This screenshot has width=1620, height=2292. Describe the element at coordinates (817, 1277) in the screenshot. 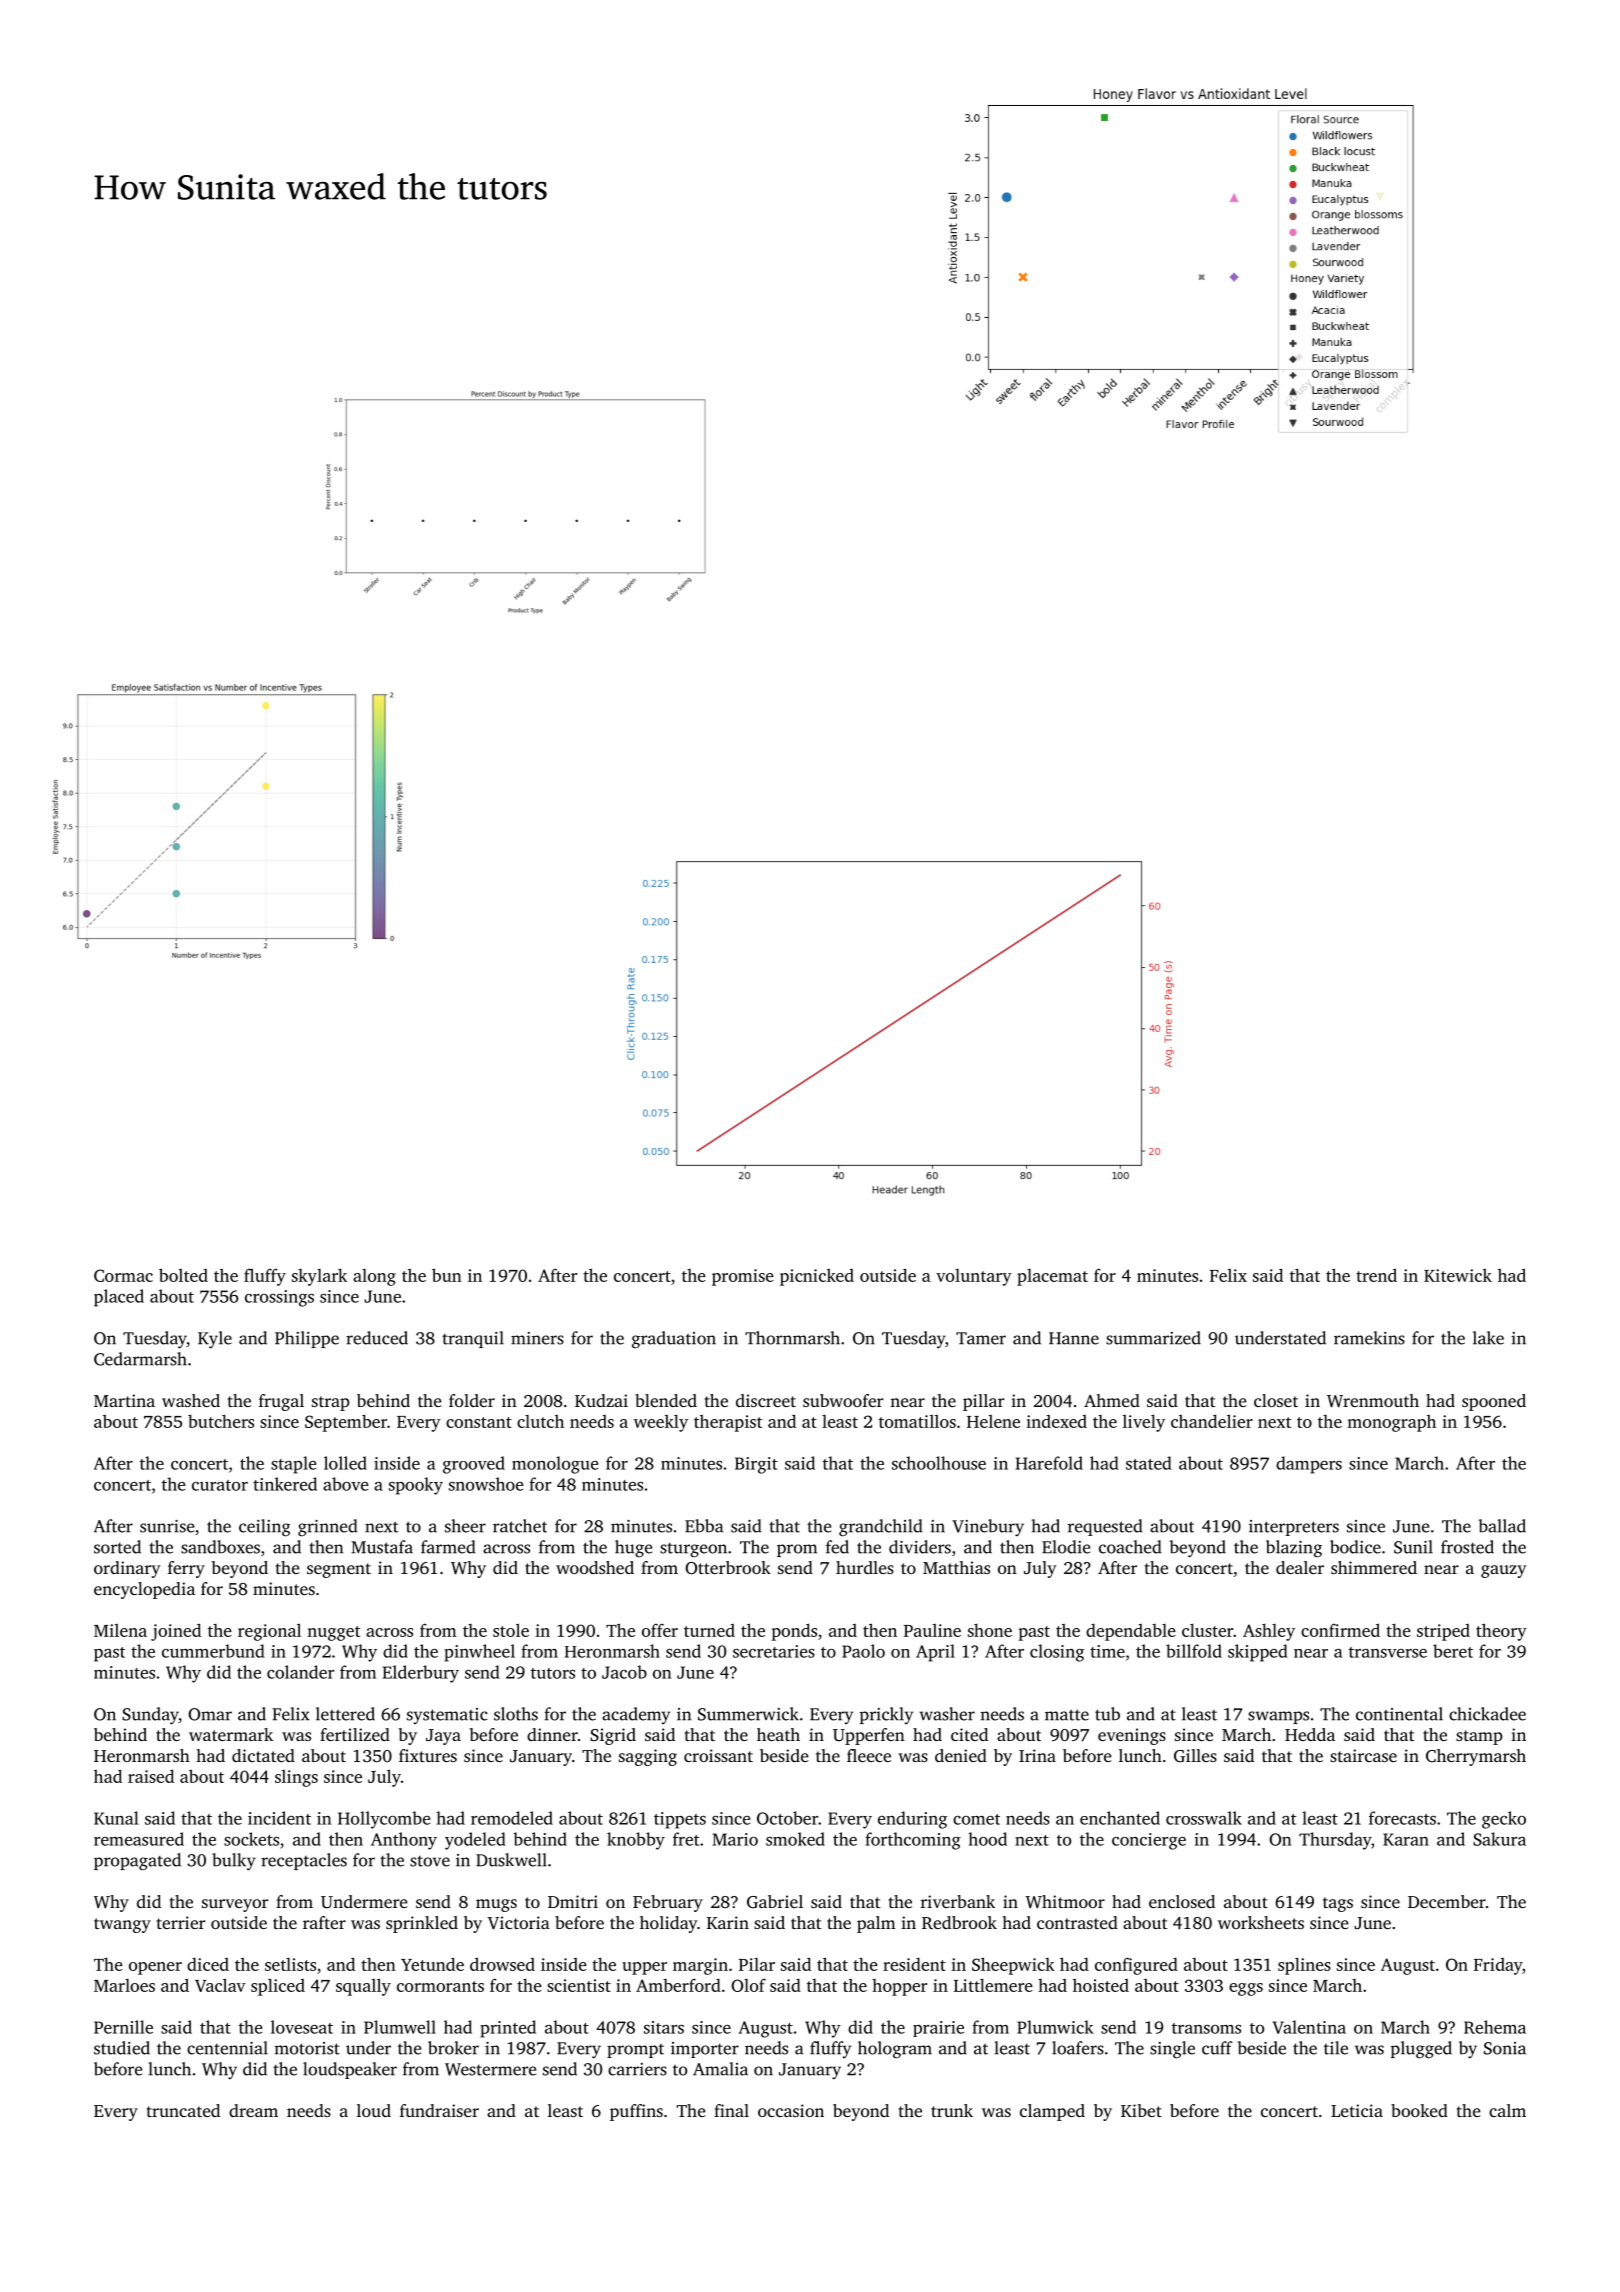

I see `picnicked` at that location.
